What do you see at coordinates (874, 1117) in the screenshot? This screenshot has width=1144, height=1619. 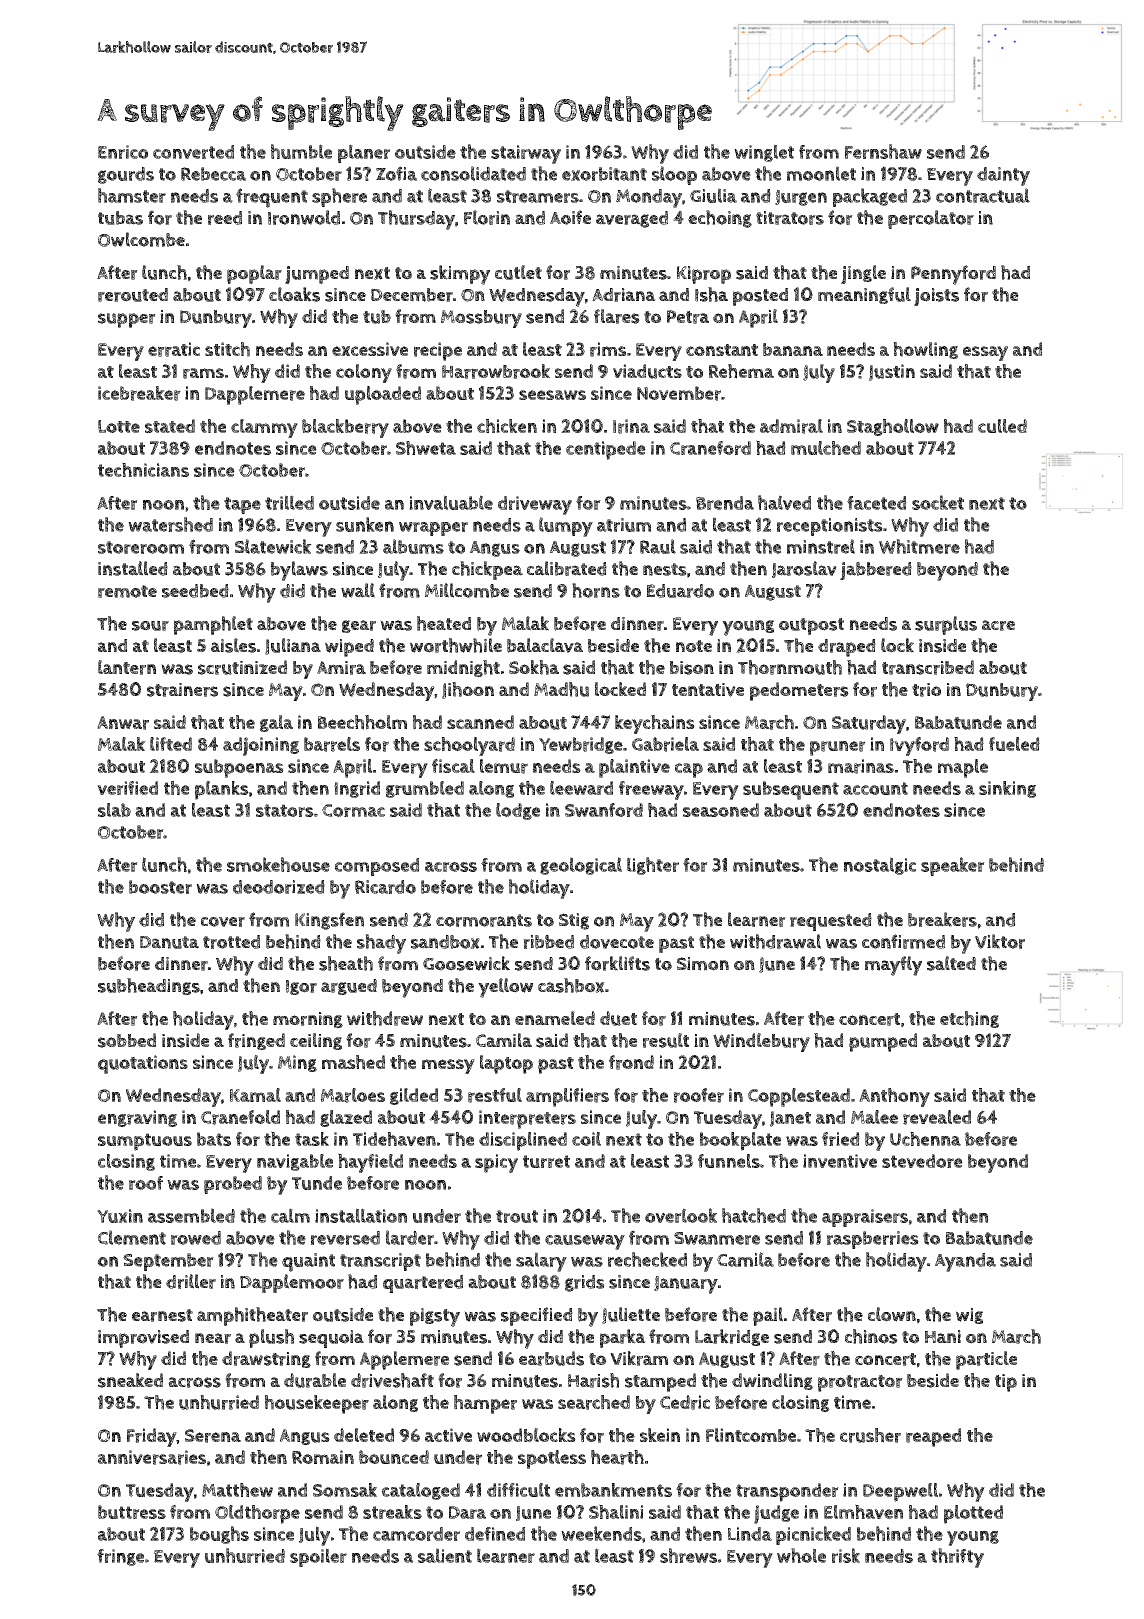 I see `Malee` at bounding box center [874, 1117].
